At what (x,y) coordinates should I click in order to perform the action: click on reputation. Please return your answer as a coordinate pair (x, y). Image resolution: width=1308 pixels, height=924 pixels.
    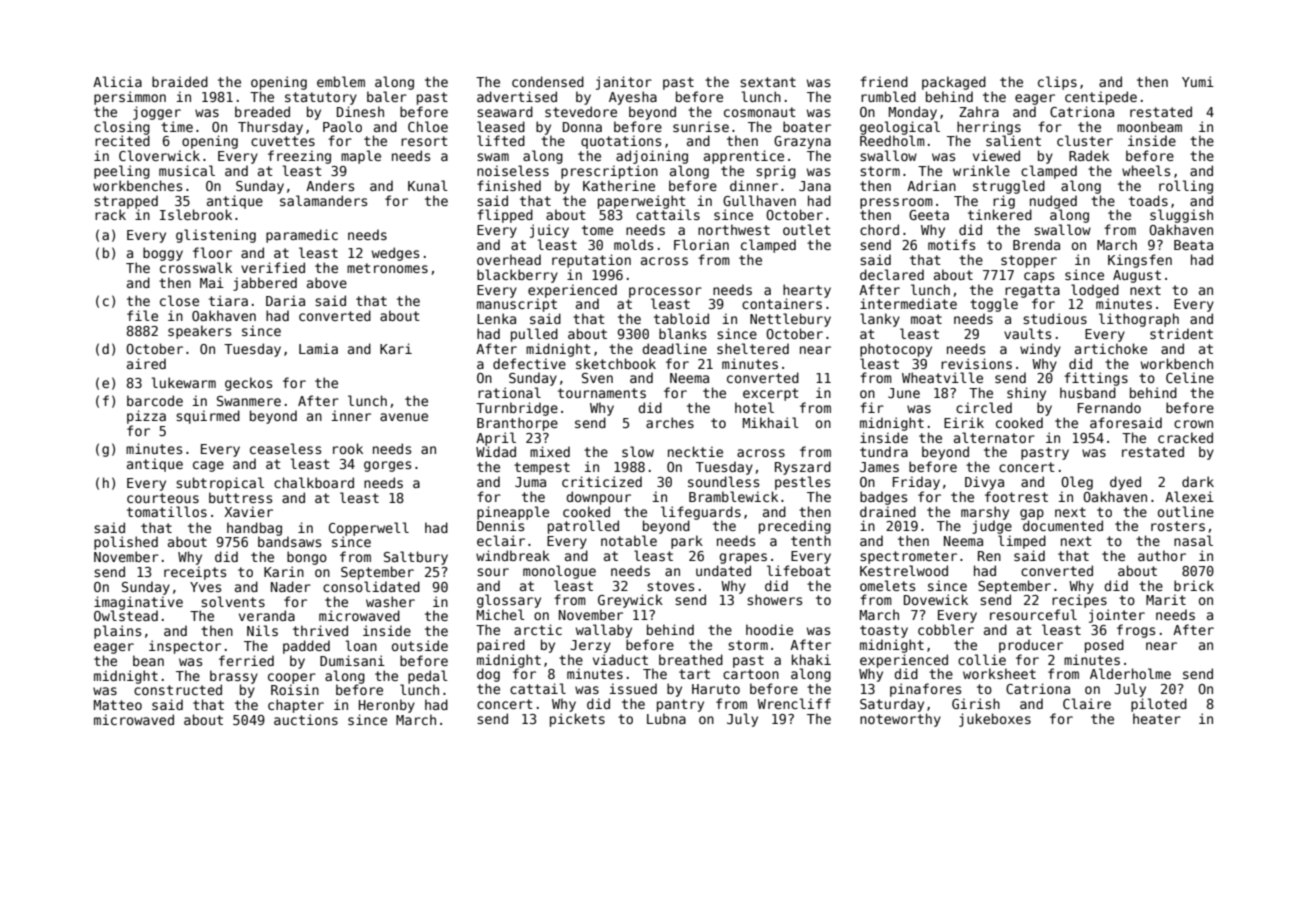
    Looking at the image, I should click on (591, 261).
